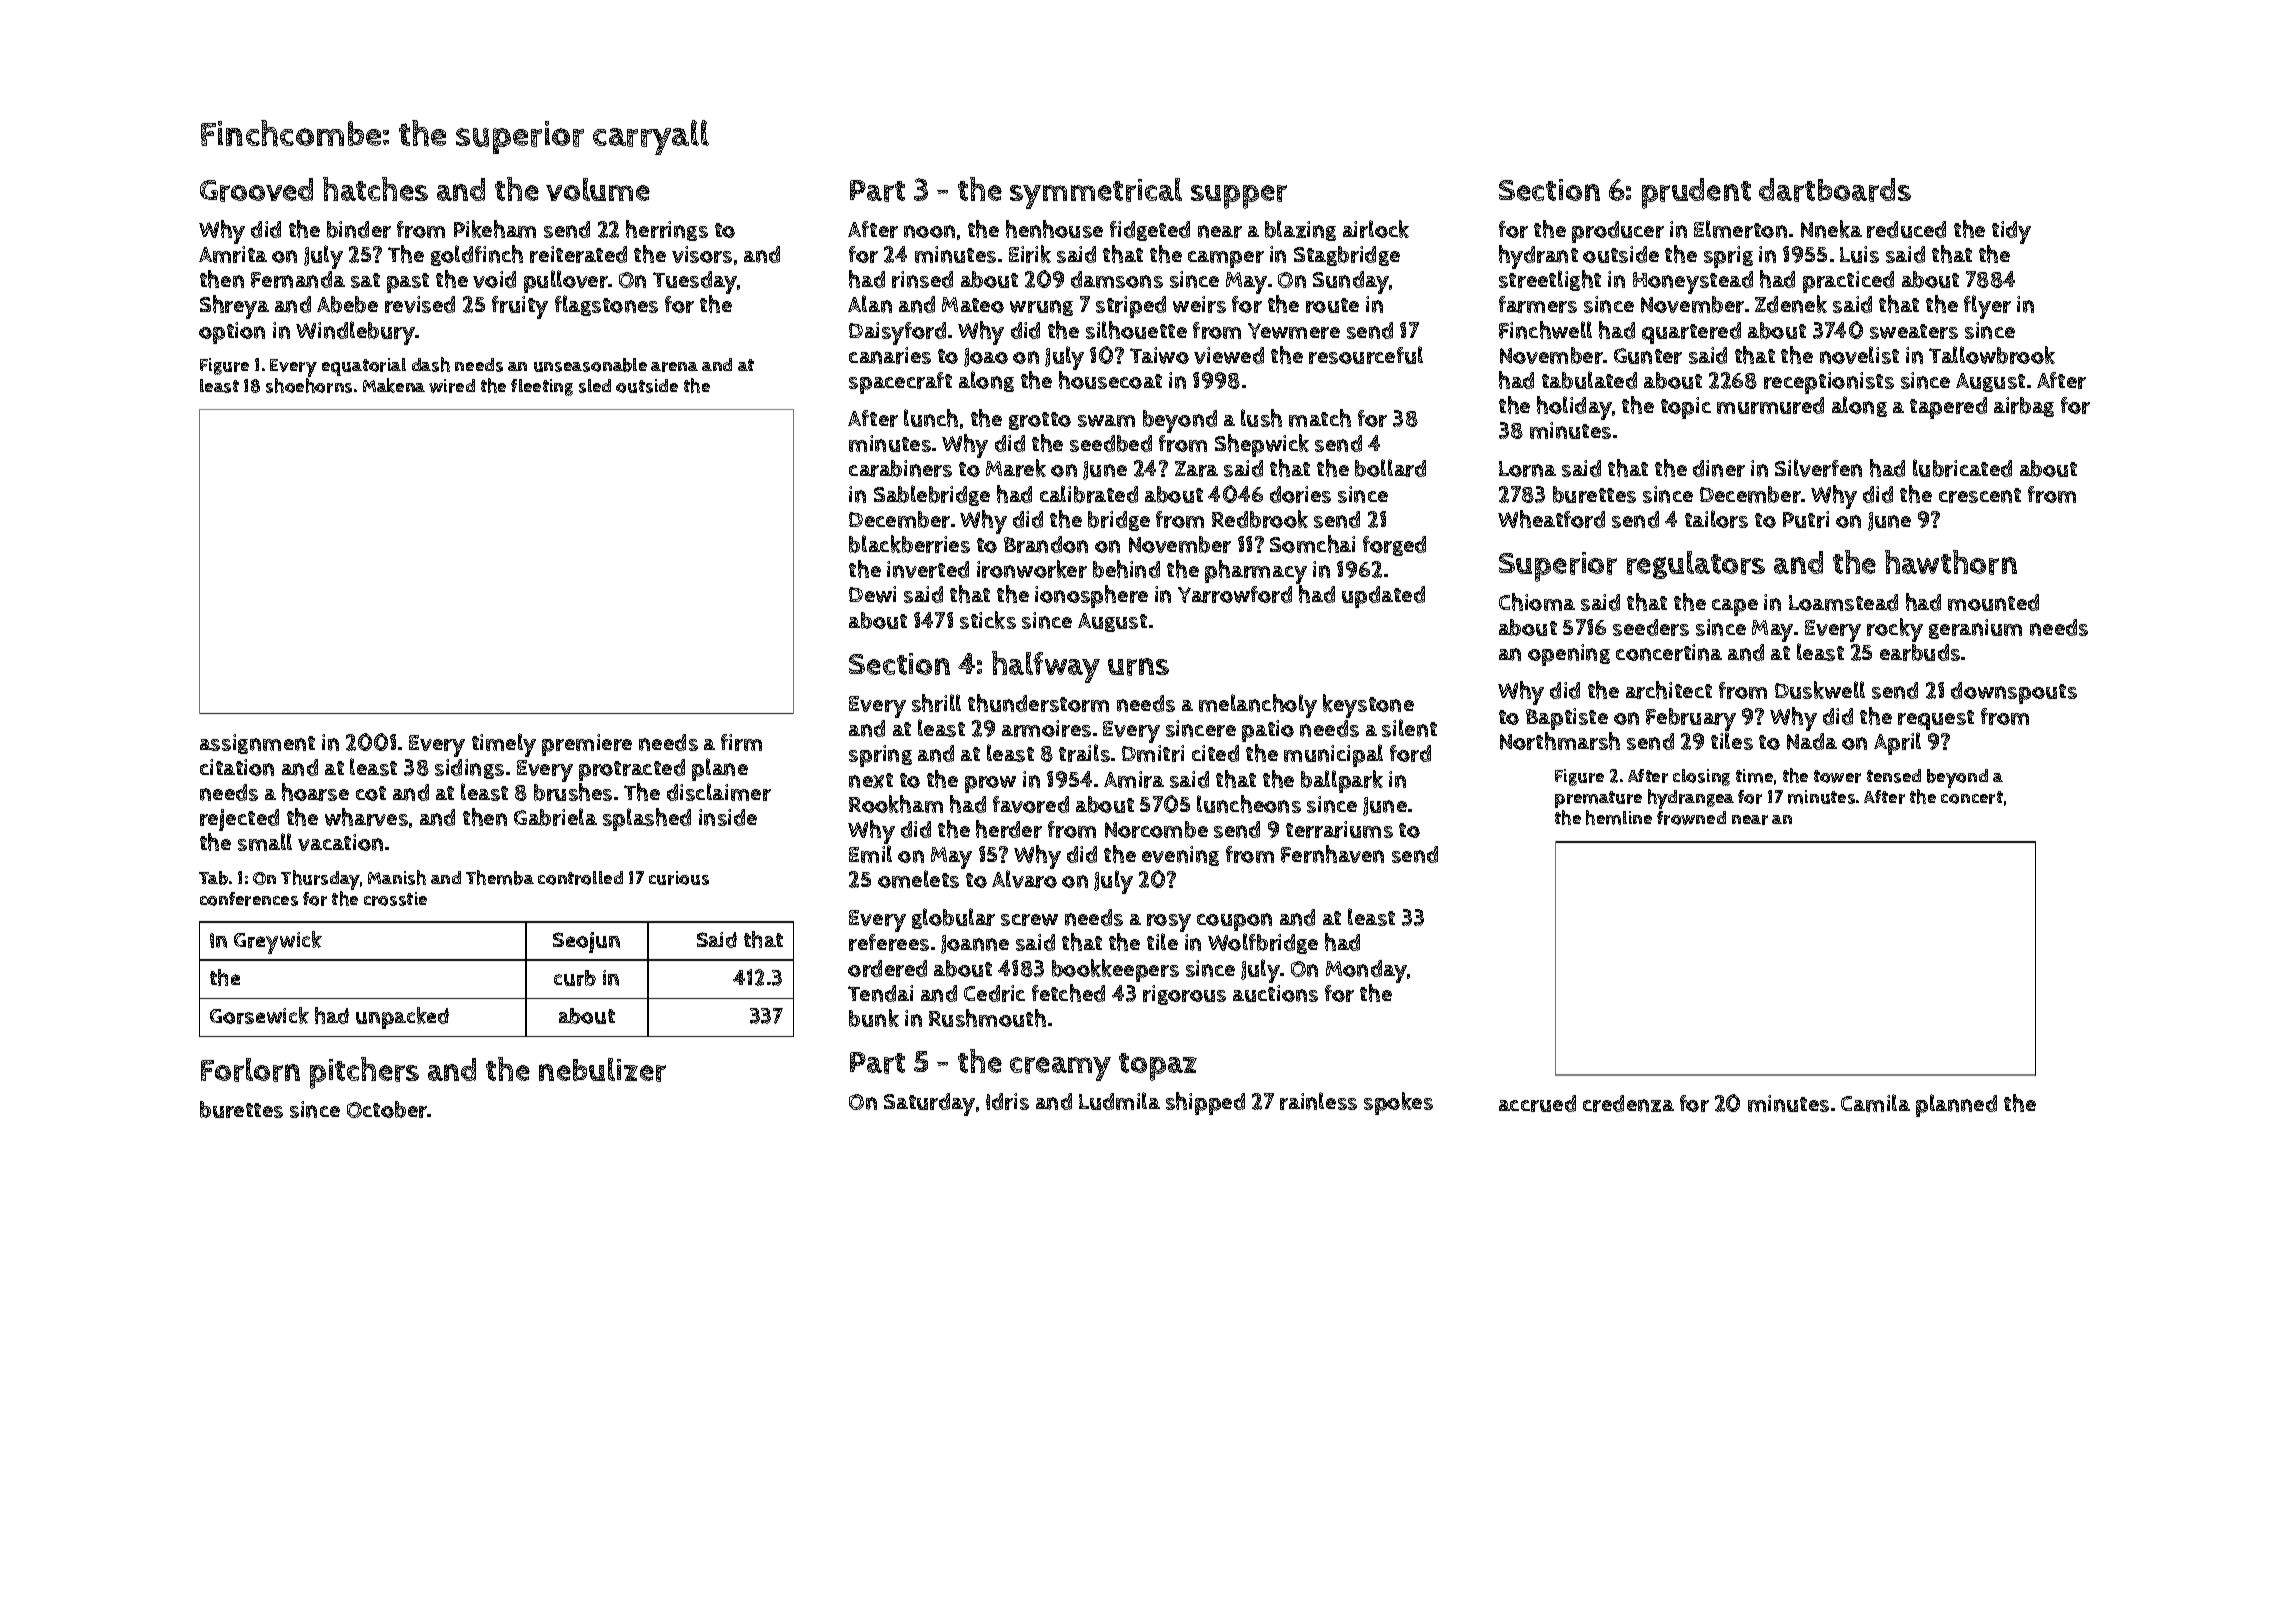  What do you see at coordinates (1894, 776) in the document?
I see `tensed` at bounding box center [1894, 776].
